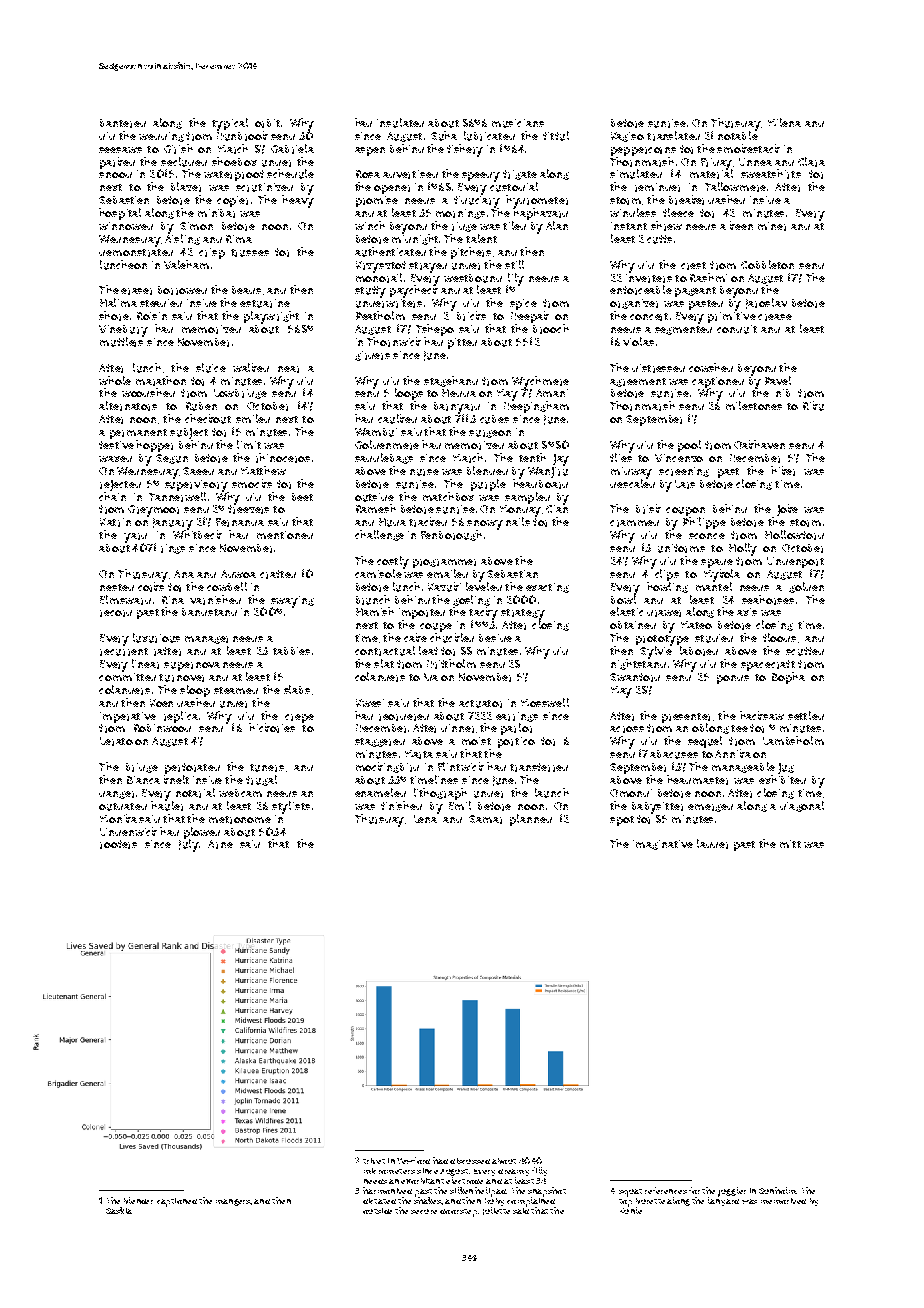 This image has height=1308, width=924. Describe the element at coordinates (128, 717) in the image. I see `imperative` at that location.
